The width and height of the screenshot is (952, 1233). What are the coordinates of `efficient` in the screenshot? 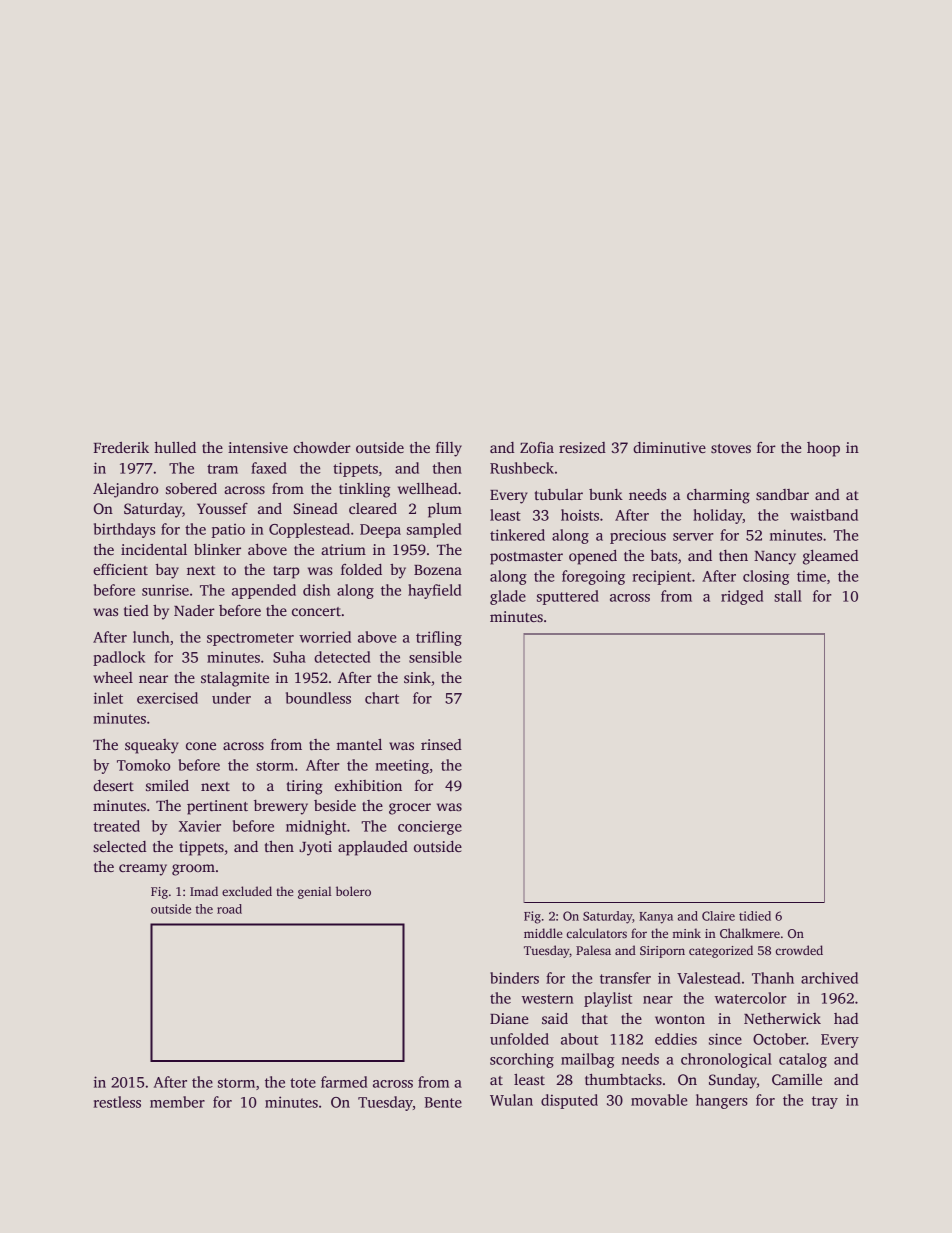 It's located at (120, 569).
